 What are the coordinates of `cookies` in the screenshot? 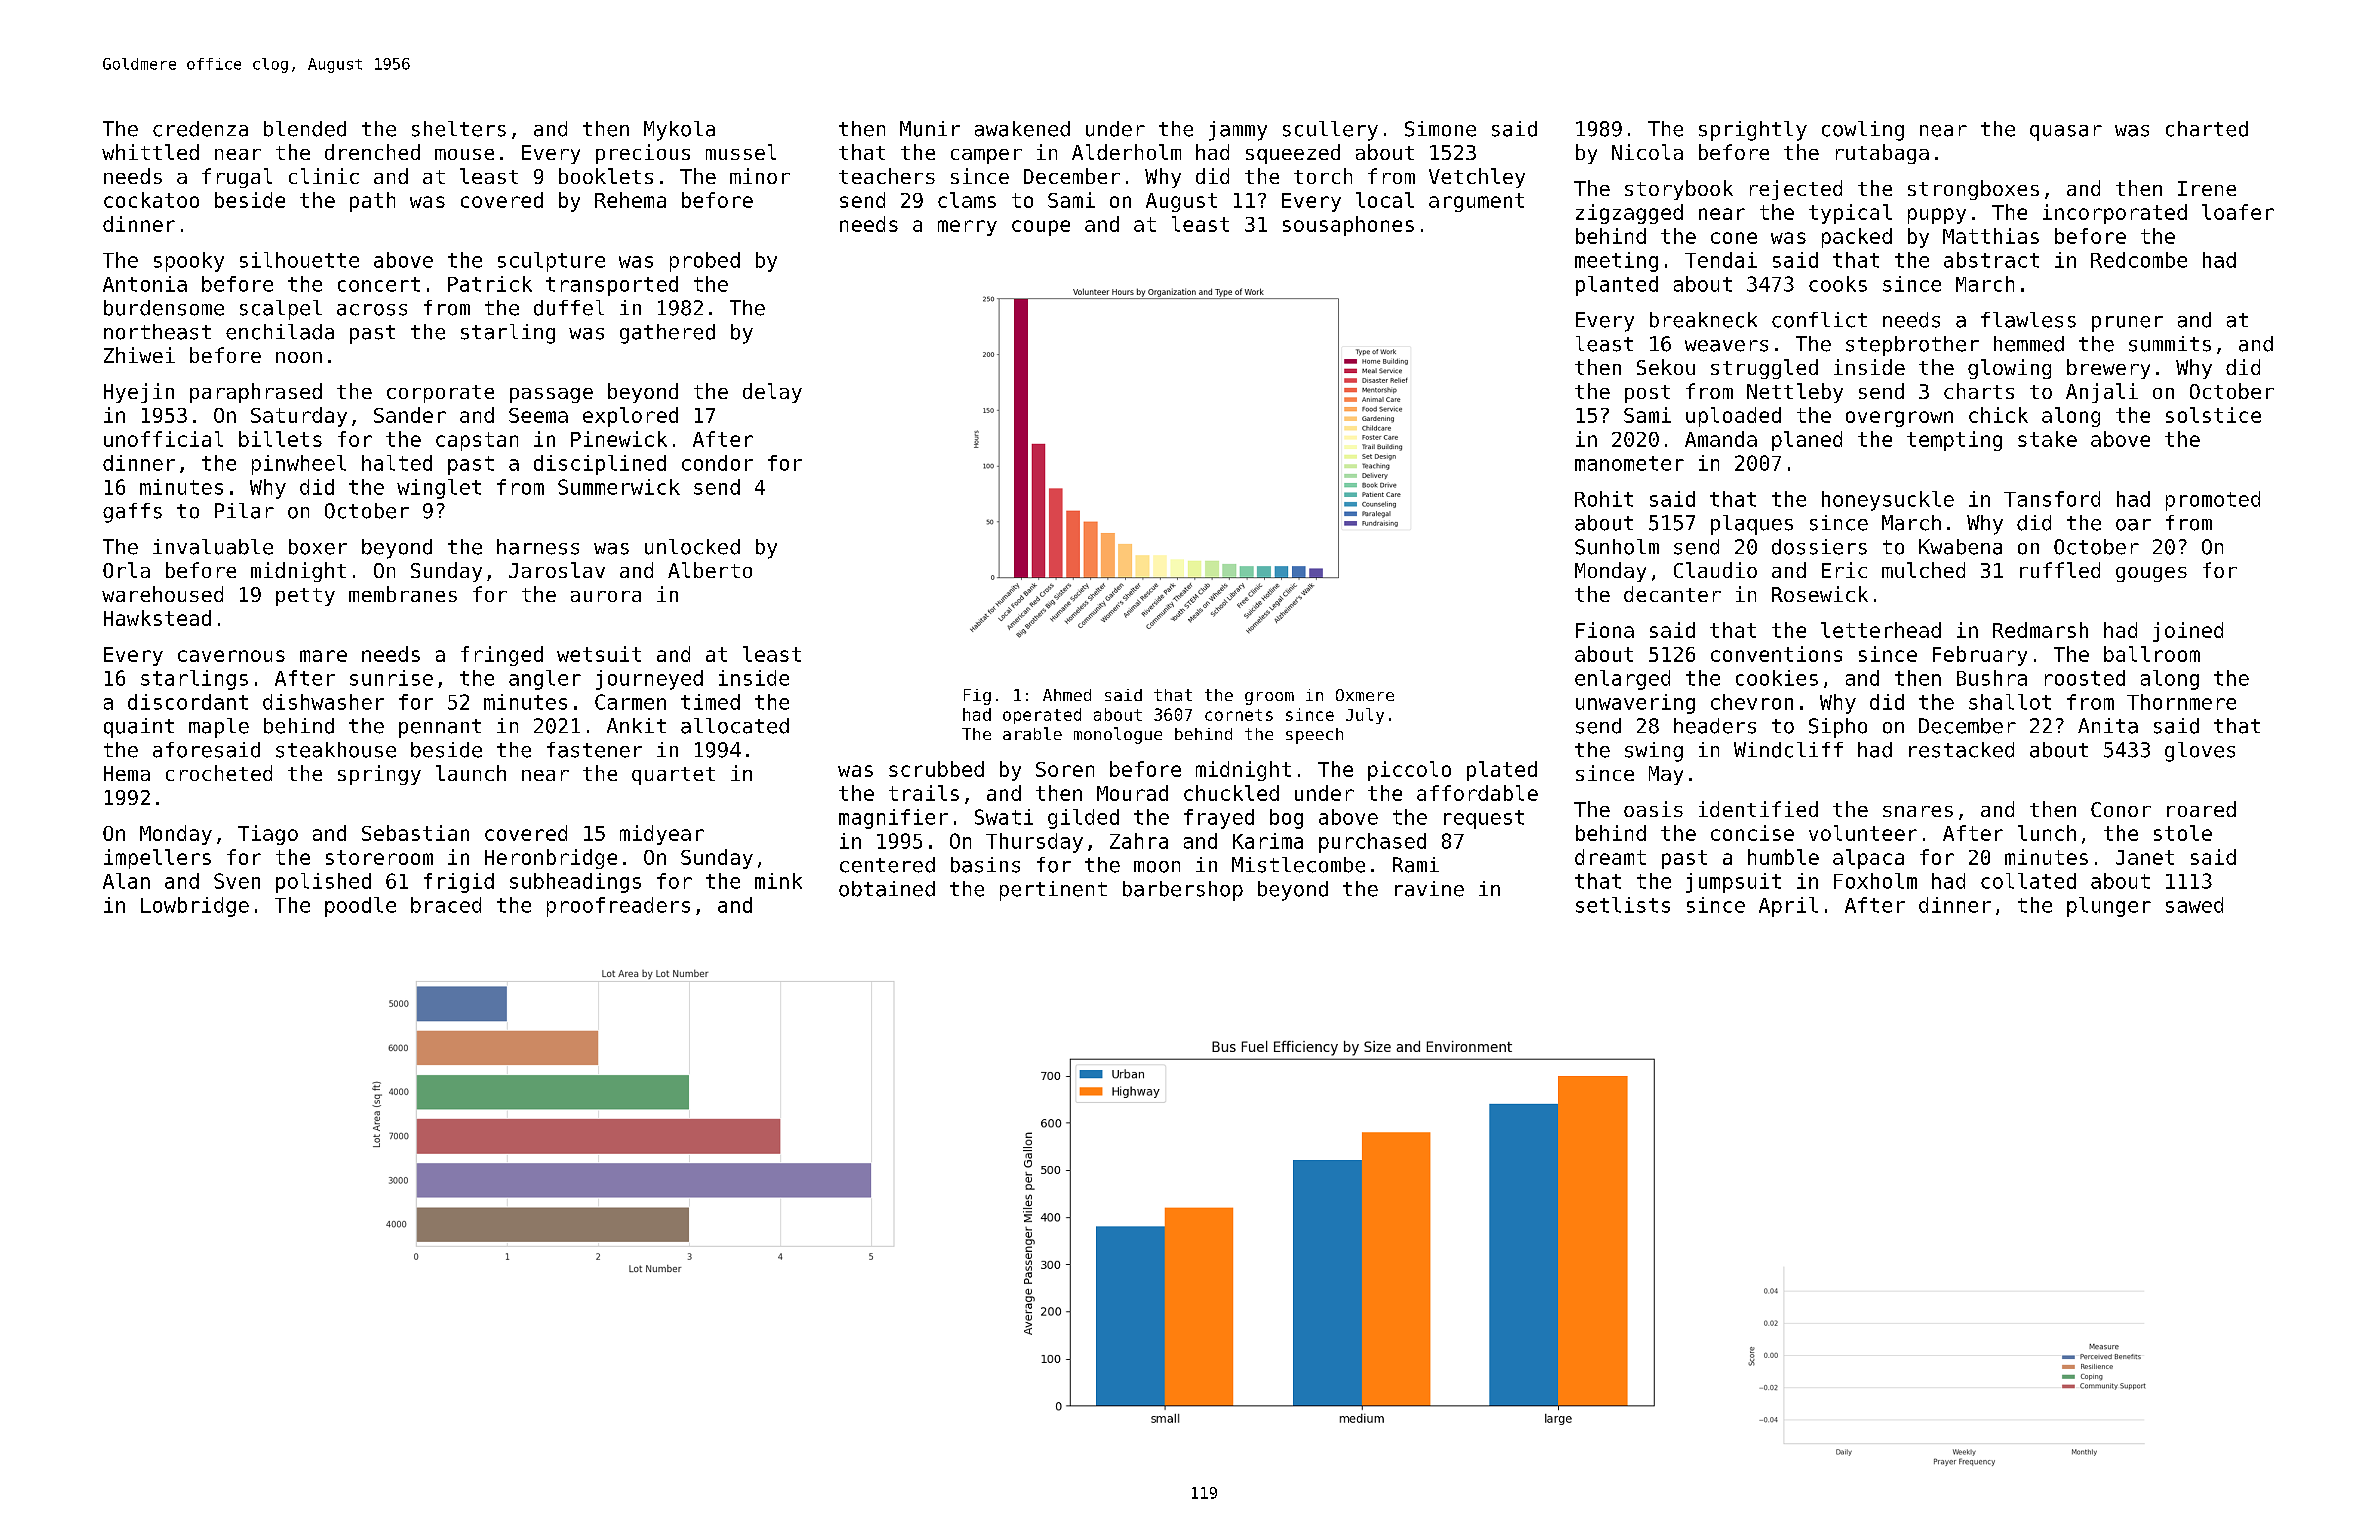 It's located at (1777, 678).
